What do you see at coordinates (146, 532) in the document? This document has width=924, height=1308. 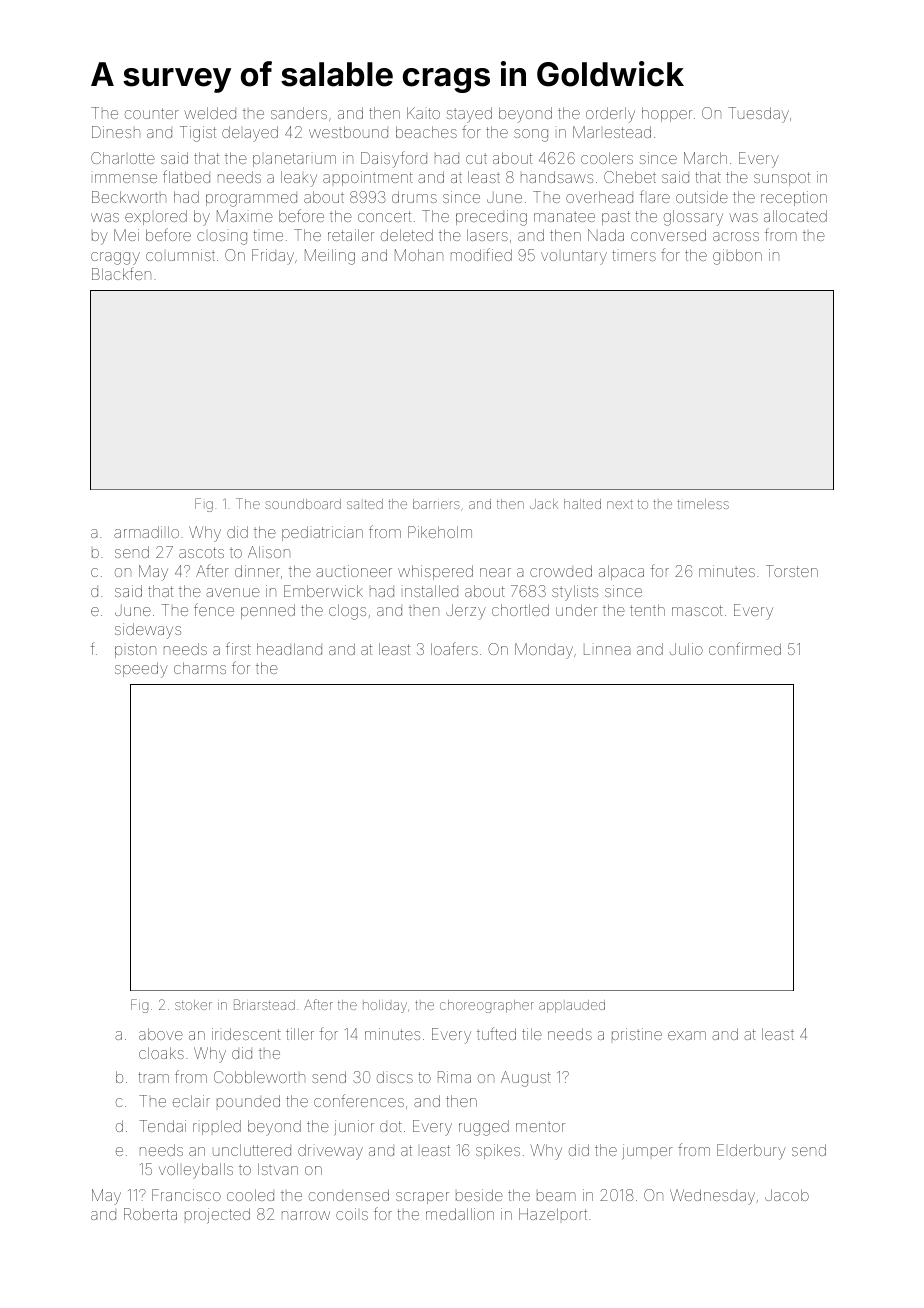 I see `armadillo` at bounding box center [146, 532].
